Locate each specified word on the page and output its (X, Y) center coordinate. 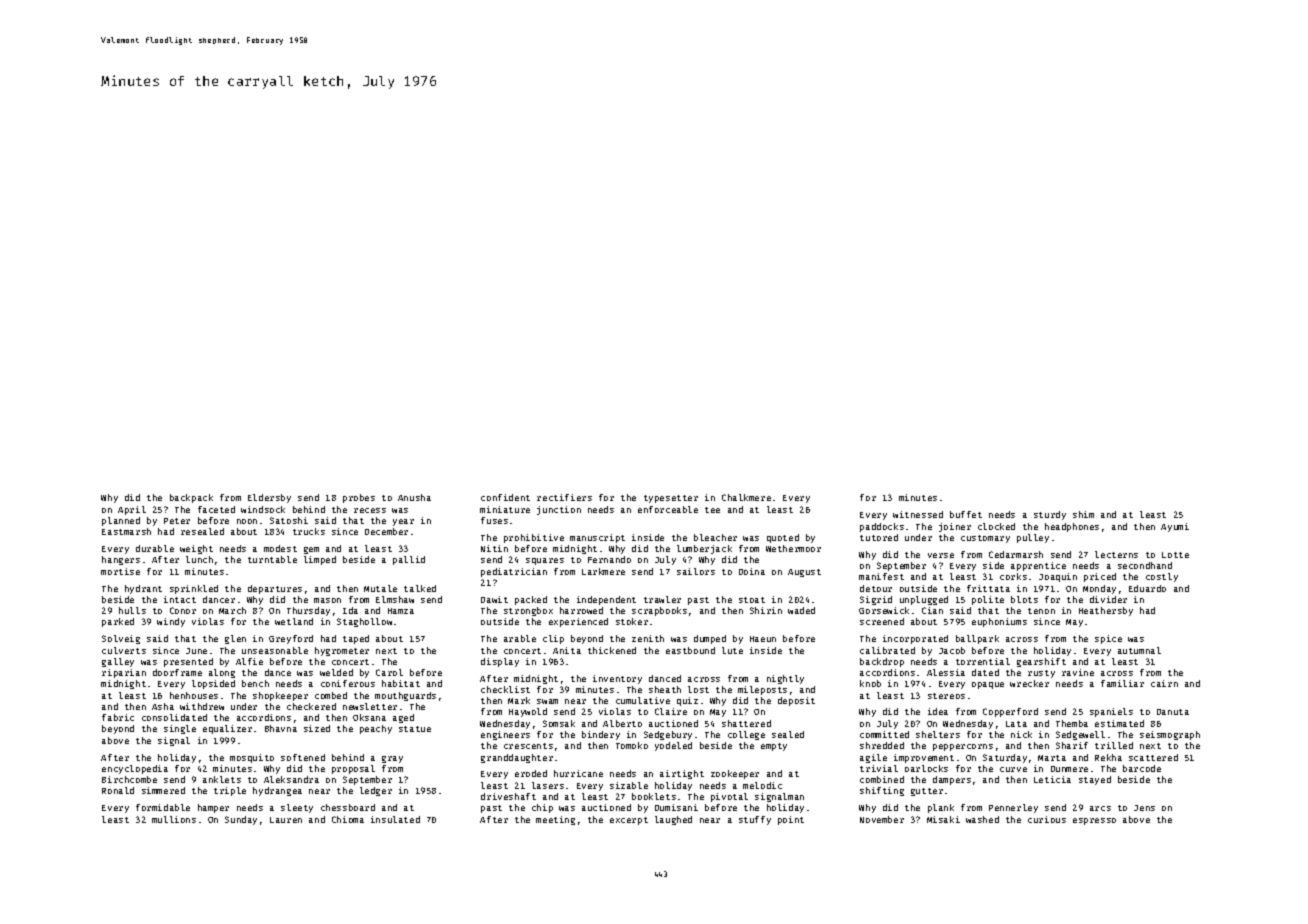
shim (1083, 514)
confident (505, 497)
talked (420, 588)
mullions (174, 819)
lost (698, 689)
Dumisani (676, 807)
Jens (1144, 808)
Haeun (763, 639)
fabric (118, 717)
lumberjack (704, 549)
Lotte (1175, 555)
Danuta (1173, 712)
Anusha (414, 497)
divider (1108, 599)
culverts (124, 650)
